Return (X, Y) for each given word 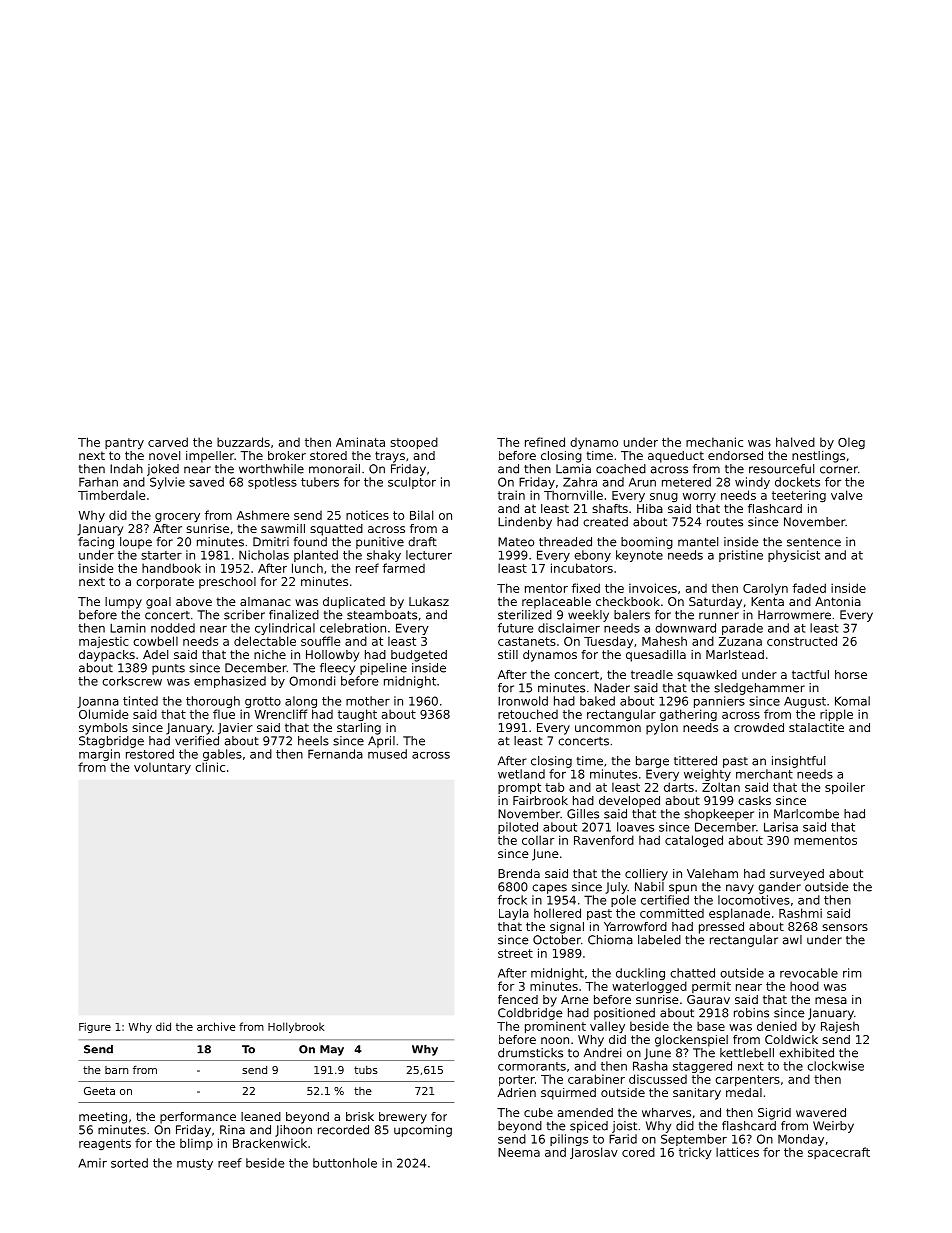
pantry (124, 444)
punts (168, 669)
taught (357, 715)
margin (99, 755)
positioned (624, 1014)
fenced (518, 999)
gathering (688, 715)
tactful (810, 674)
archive (216, 1026)
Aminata (360, 442)
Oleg (851, 443)
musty (195, 1164)
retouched (528, 714)
